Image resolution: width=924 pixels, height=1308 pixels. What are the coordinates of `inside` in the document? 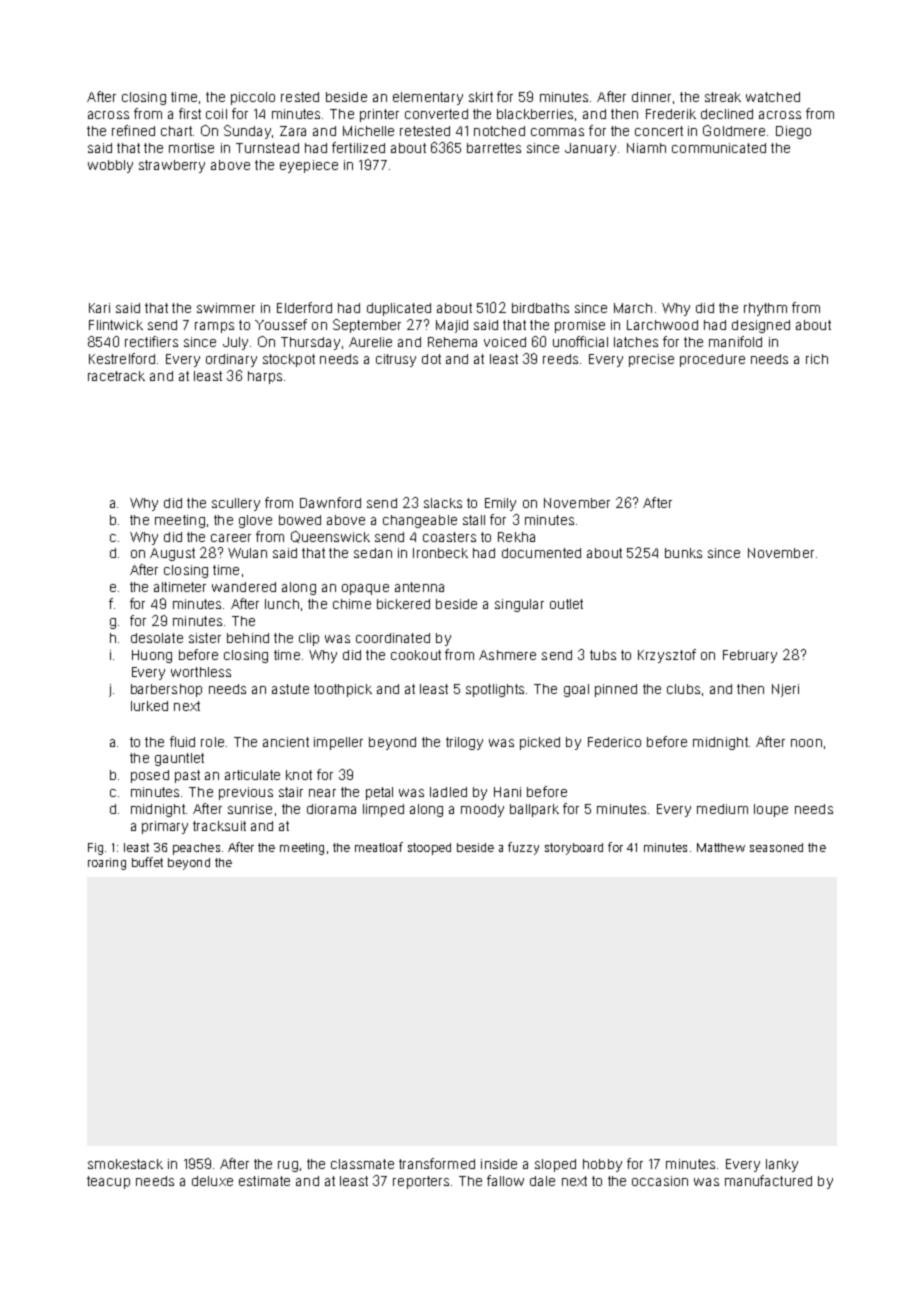 It's located at (499, 1164).
